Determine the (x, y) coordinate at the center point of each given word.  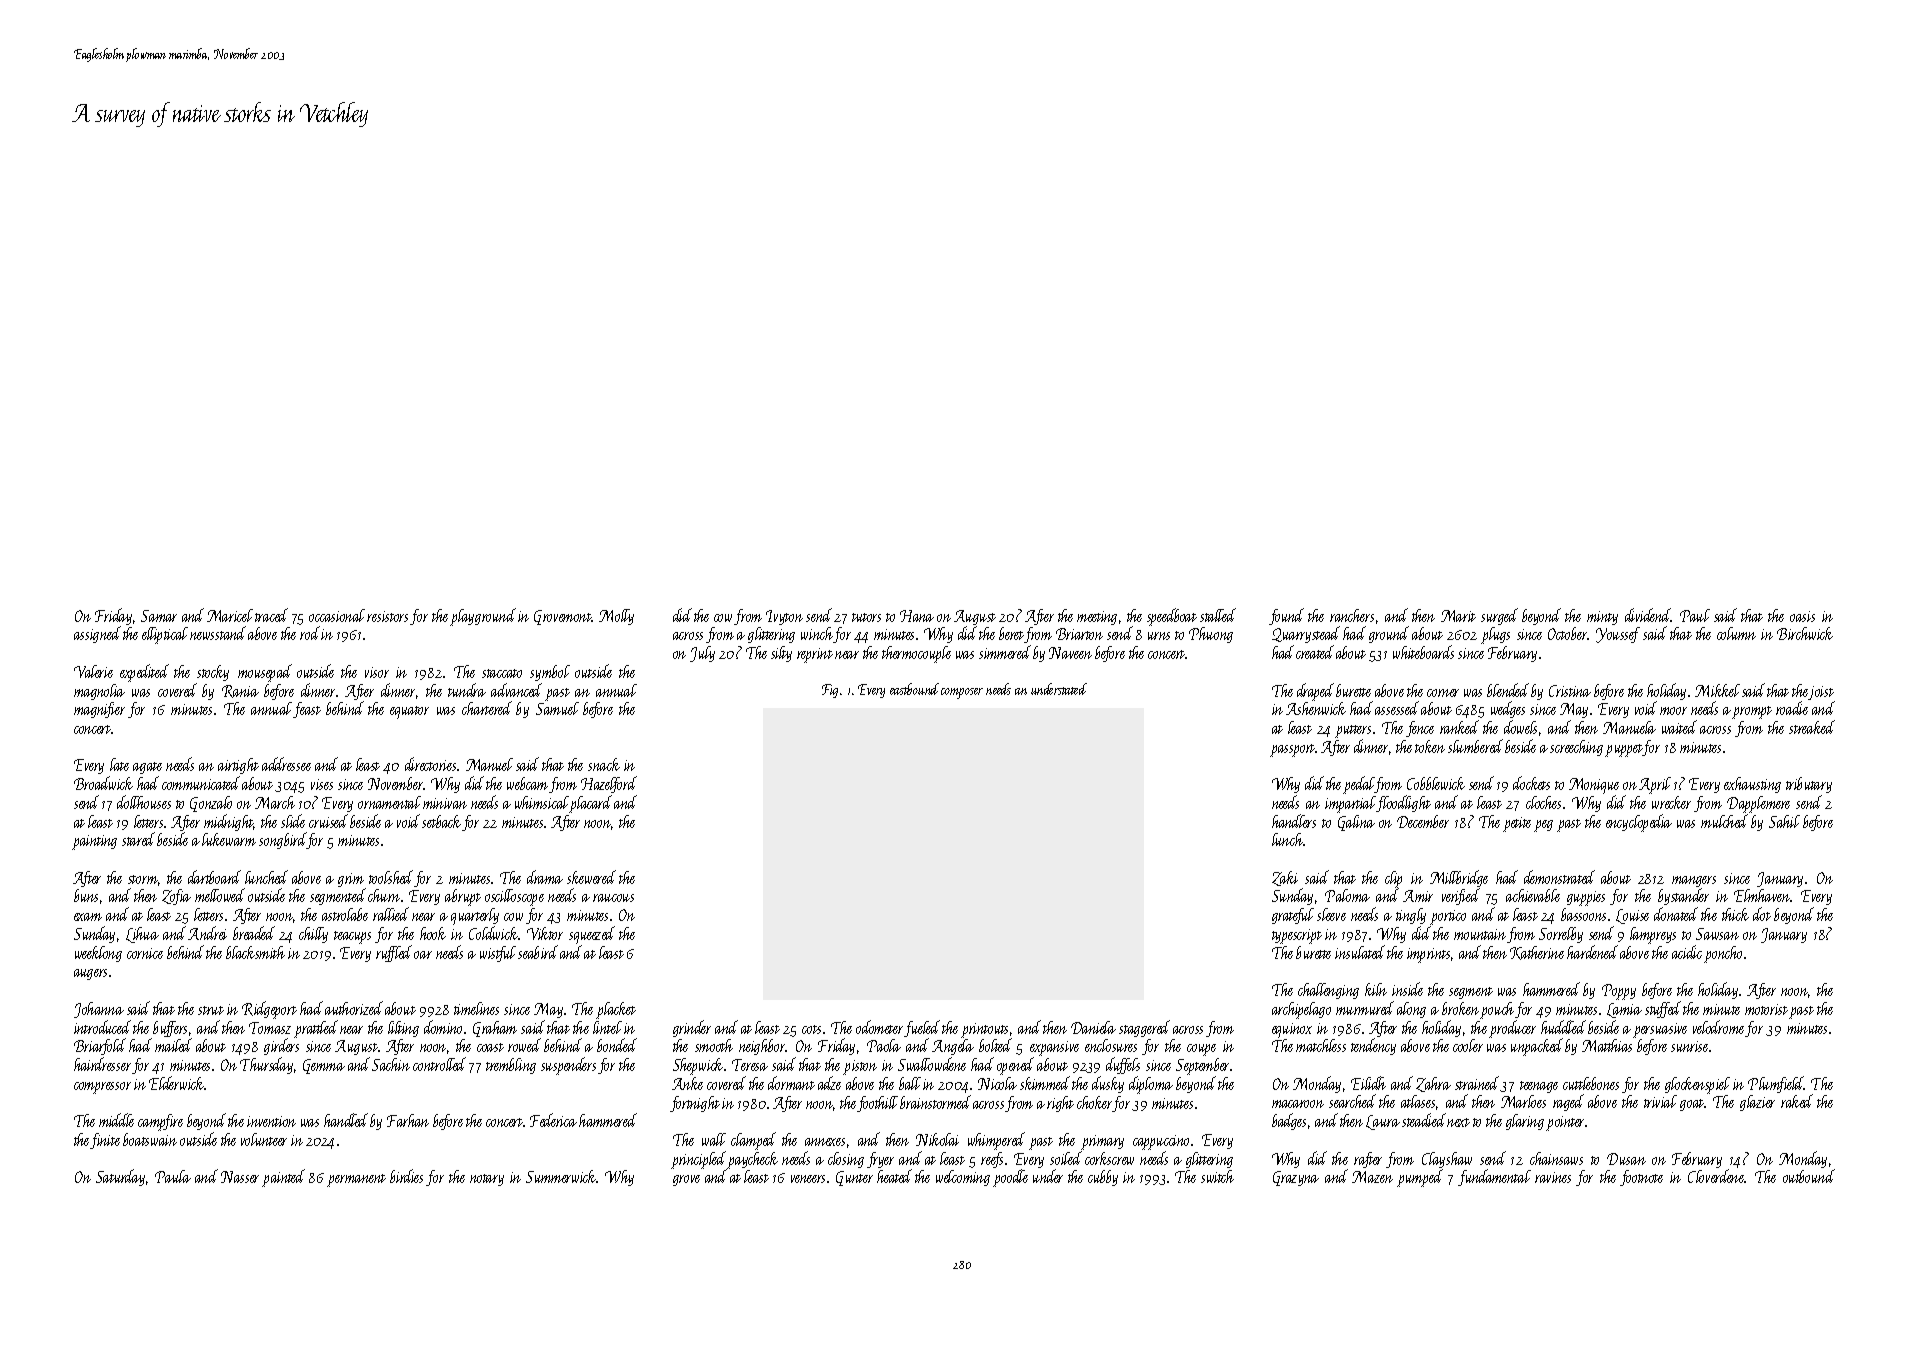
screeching (1576, 748)
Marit (1458, 616)
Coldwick (493, 933)
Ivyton (784, 617)
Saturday (120, 1177)
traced (271, 615)
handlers (1294, 821)
